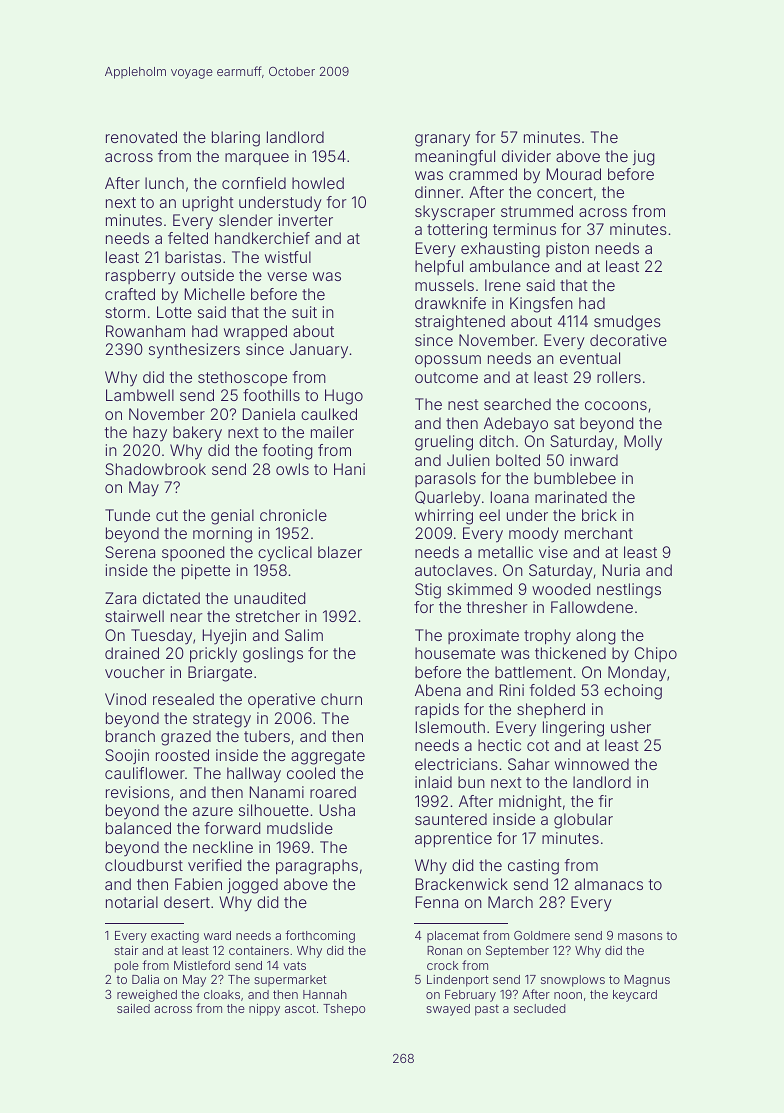 This screenshot has height=1113, width=784. I want to click on granary, so click(442, 140).
